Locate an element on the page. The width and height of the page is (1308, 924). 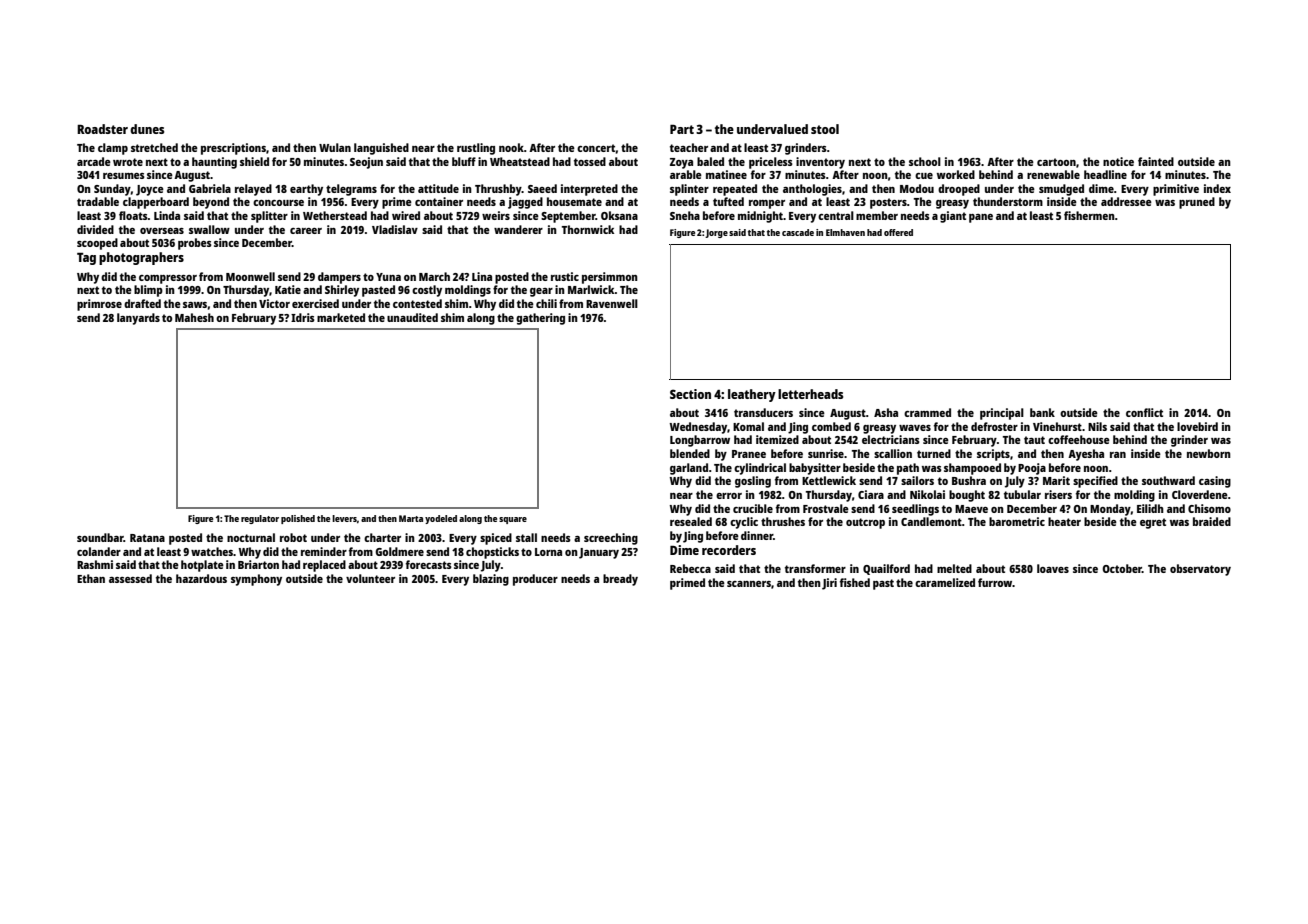
beyond is located at coordinates (211, 203).
